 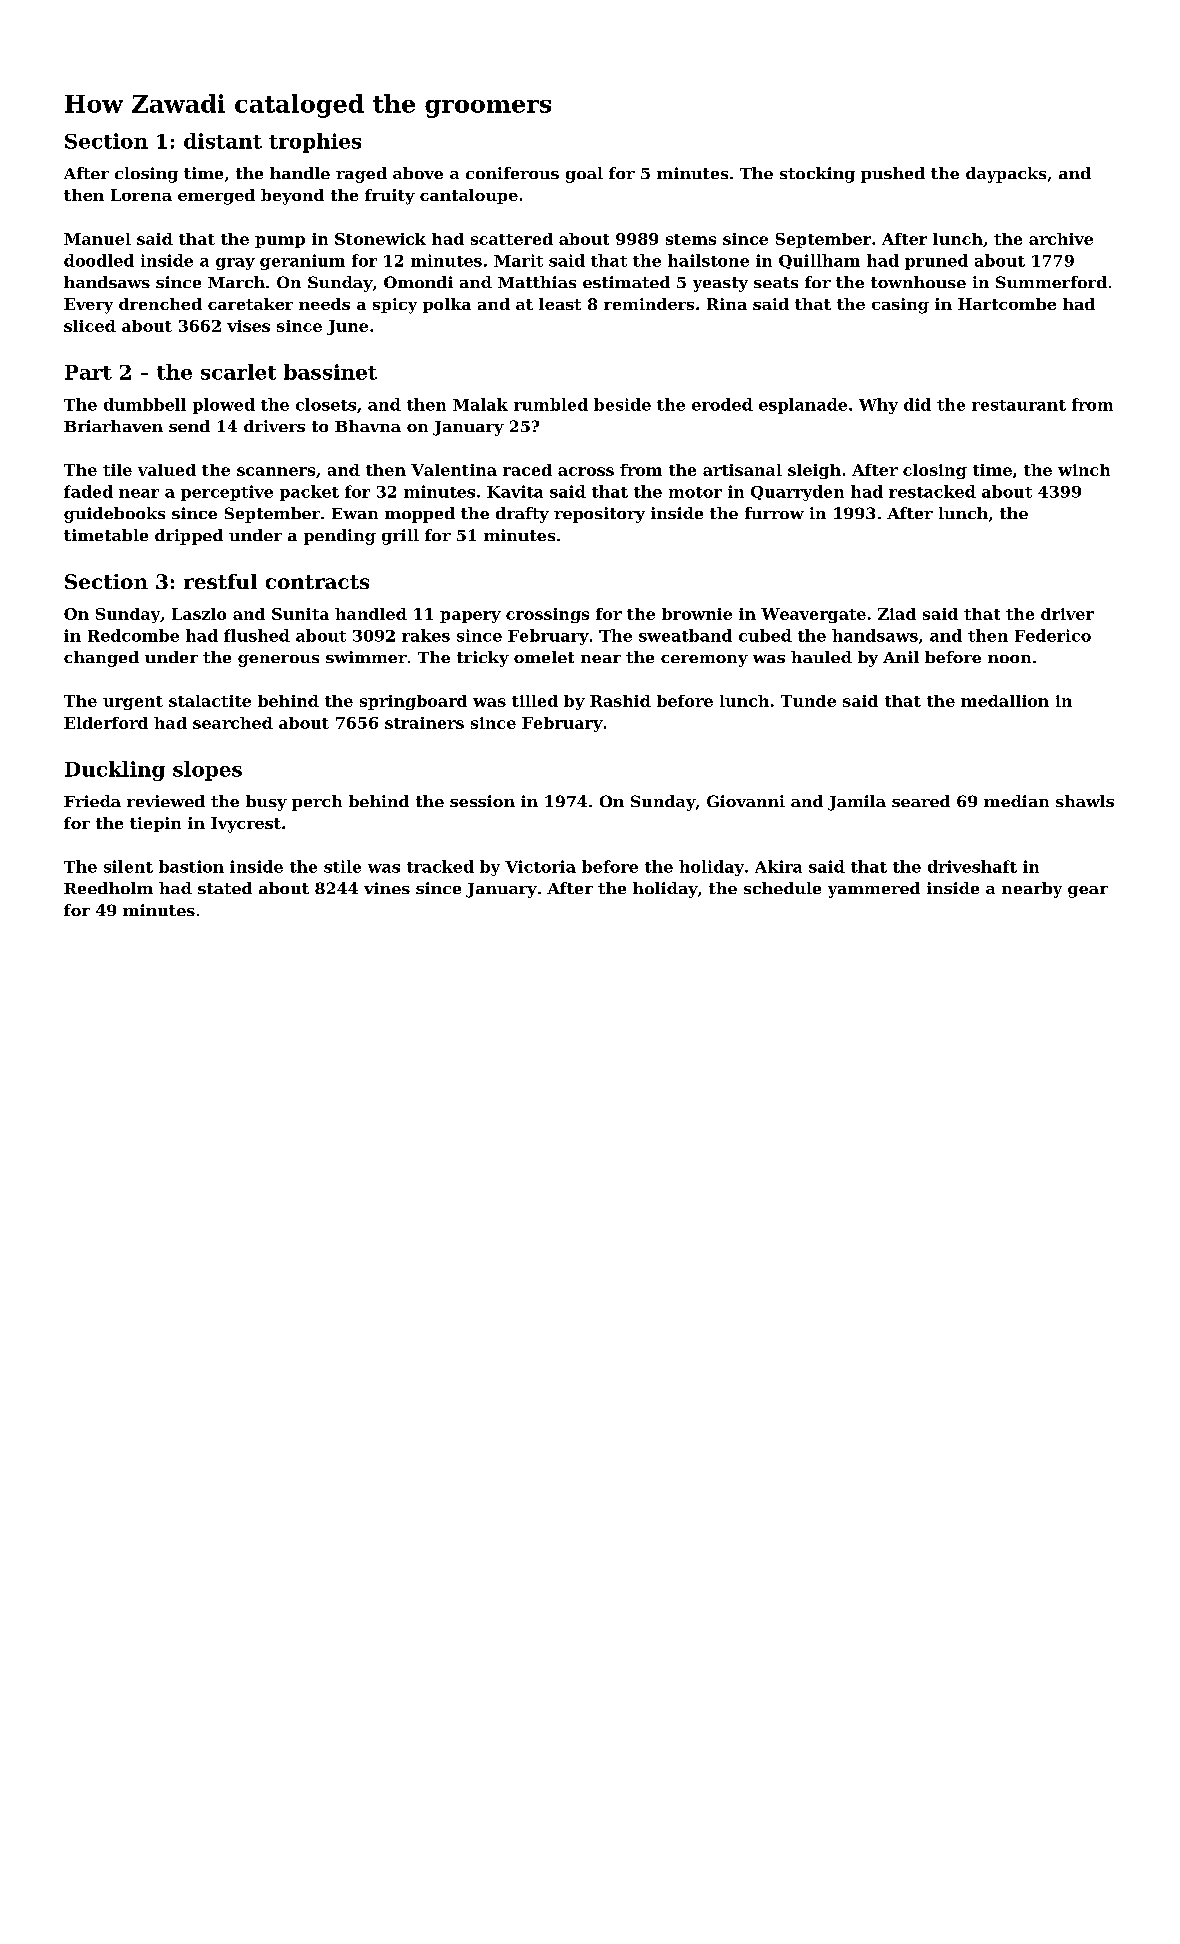 I want to click on contracts, so click(x=317, y=582).
